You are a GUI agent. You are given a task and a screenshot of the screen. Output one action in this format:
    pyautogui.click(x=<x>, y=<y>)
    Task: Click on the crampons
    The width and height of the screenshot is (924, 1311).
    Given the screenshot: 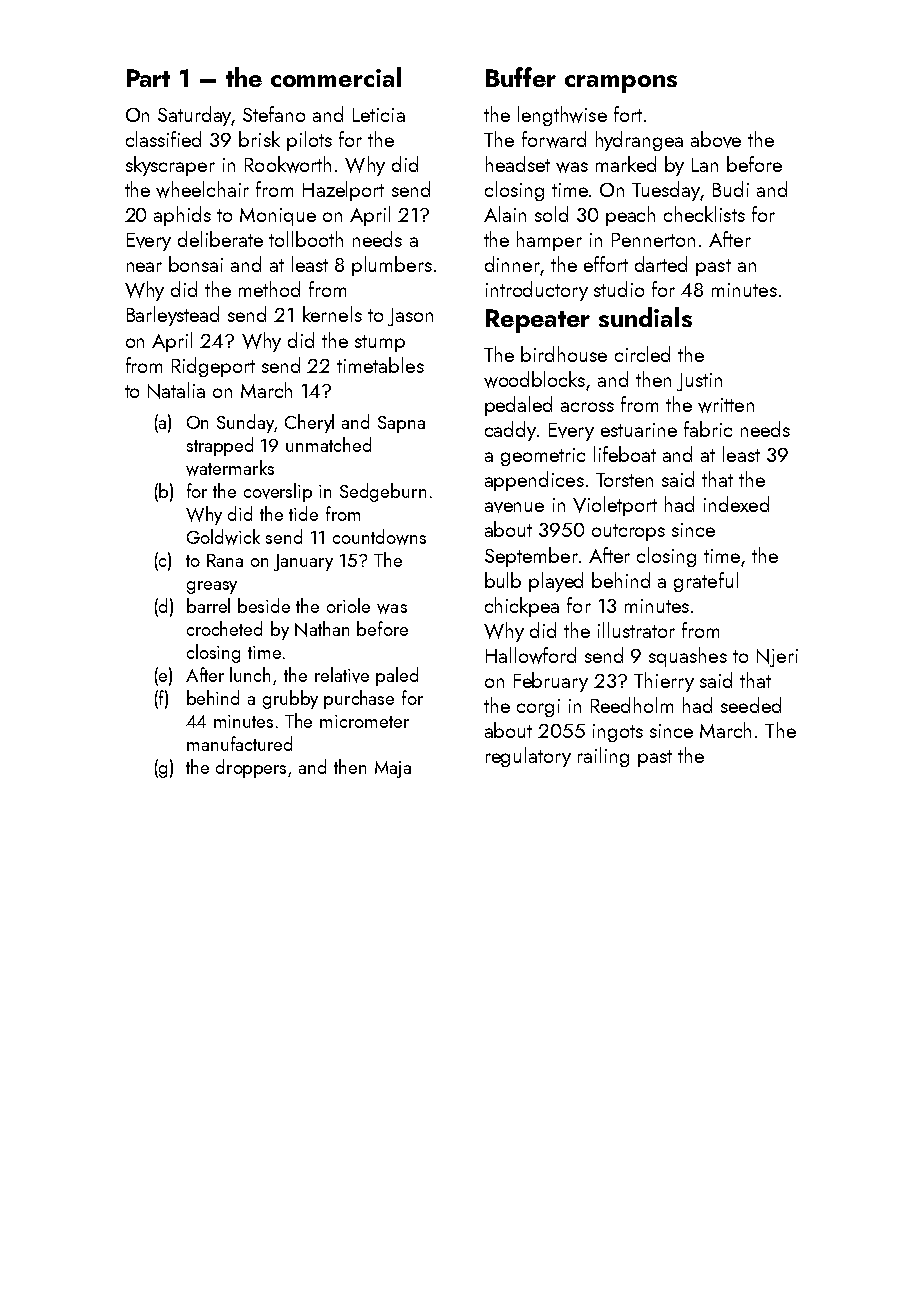 What is the action you would take?
    pyautogui.click(x=621, y=84)
